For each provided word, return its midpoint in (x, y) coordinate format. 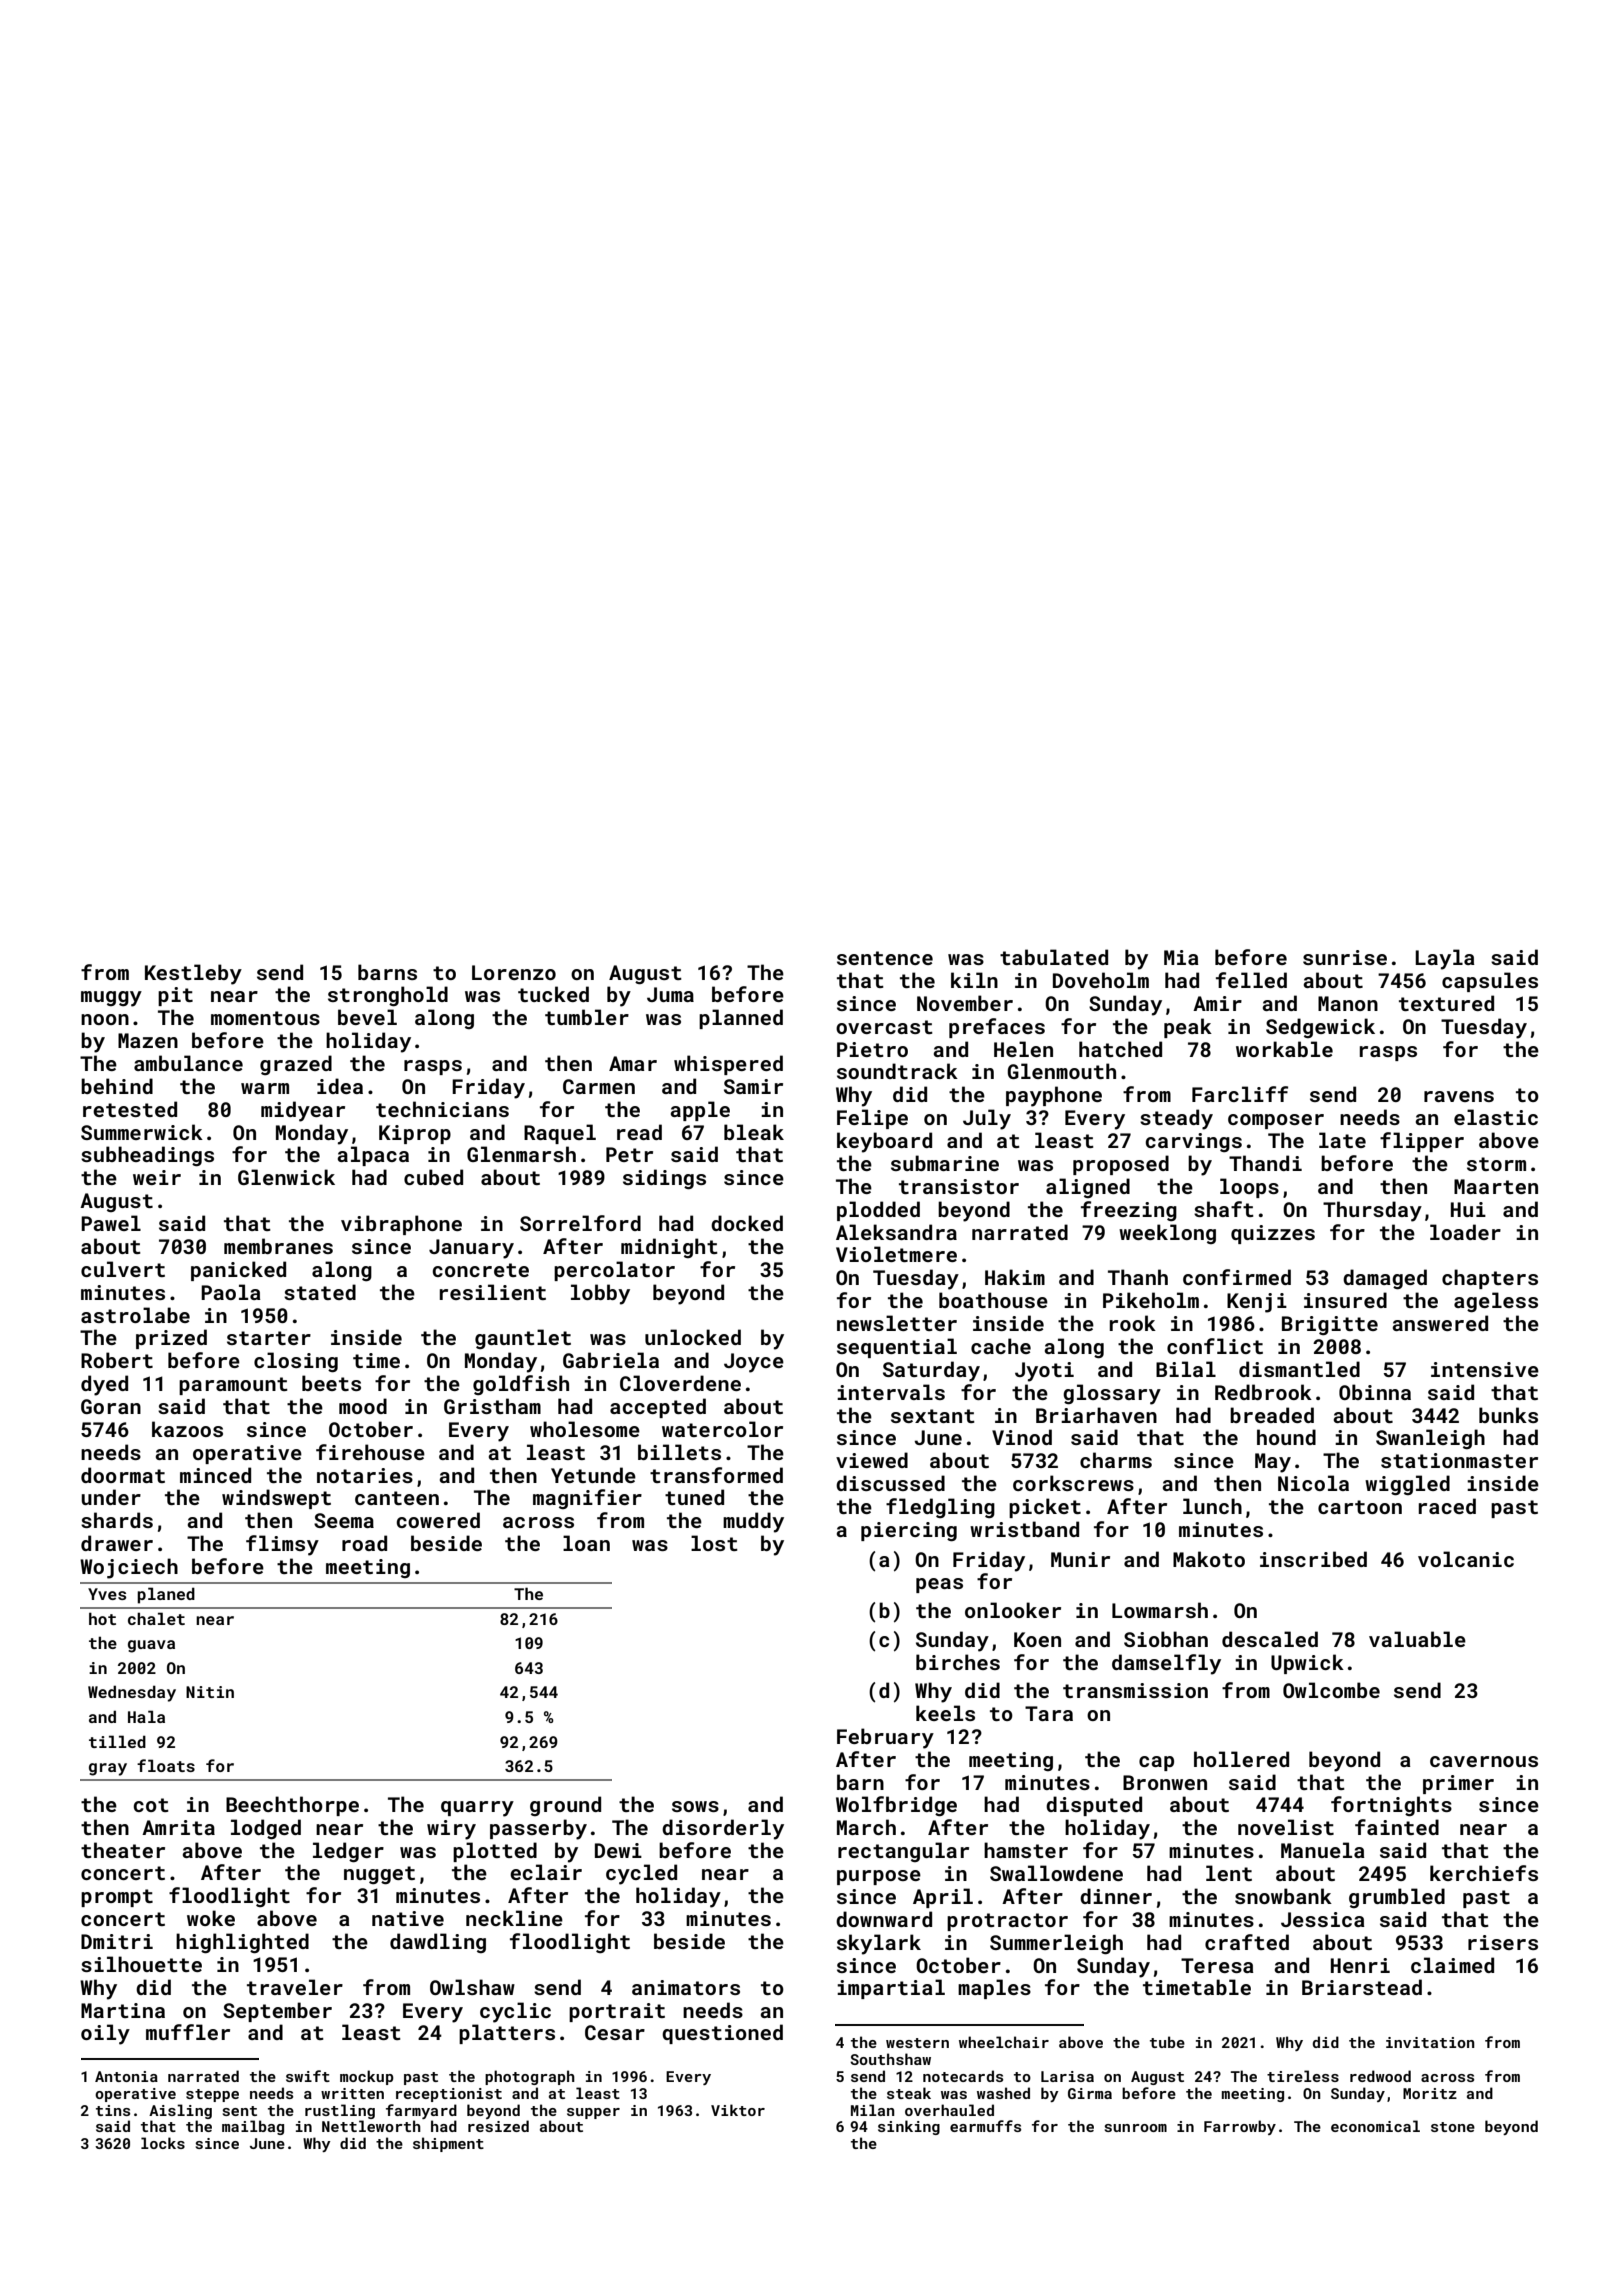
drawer (117, 1543)
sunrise (1345, 957)
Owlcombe (1331, 1690)
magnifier (587, 1499)
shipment (448, 2144)
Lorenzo (514, 972)
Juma (670, 994)
